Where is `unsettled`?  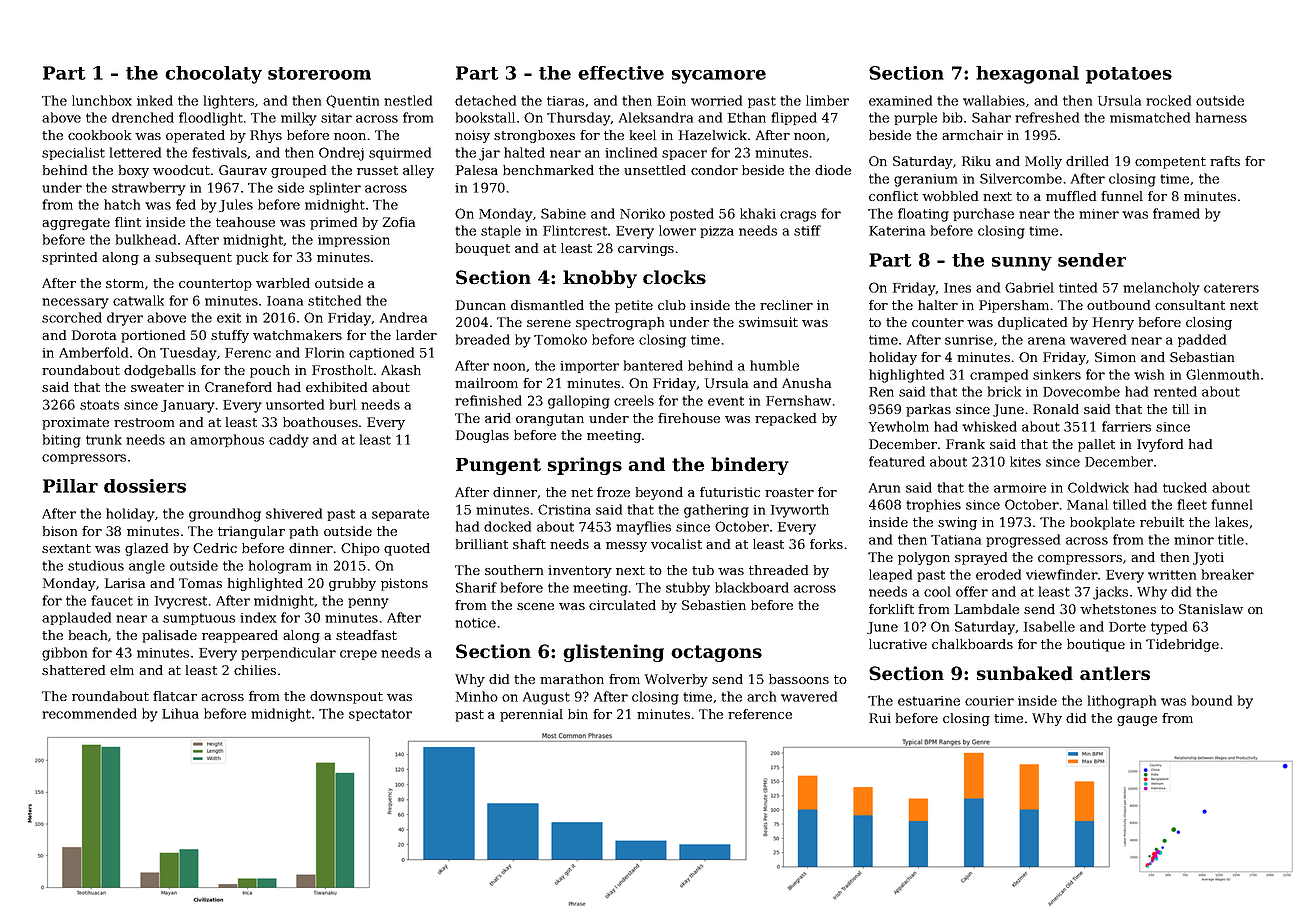
unsettled is located at coordinates (655, 170).
